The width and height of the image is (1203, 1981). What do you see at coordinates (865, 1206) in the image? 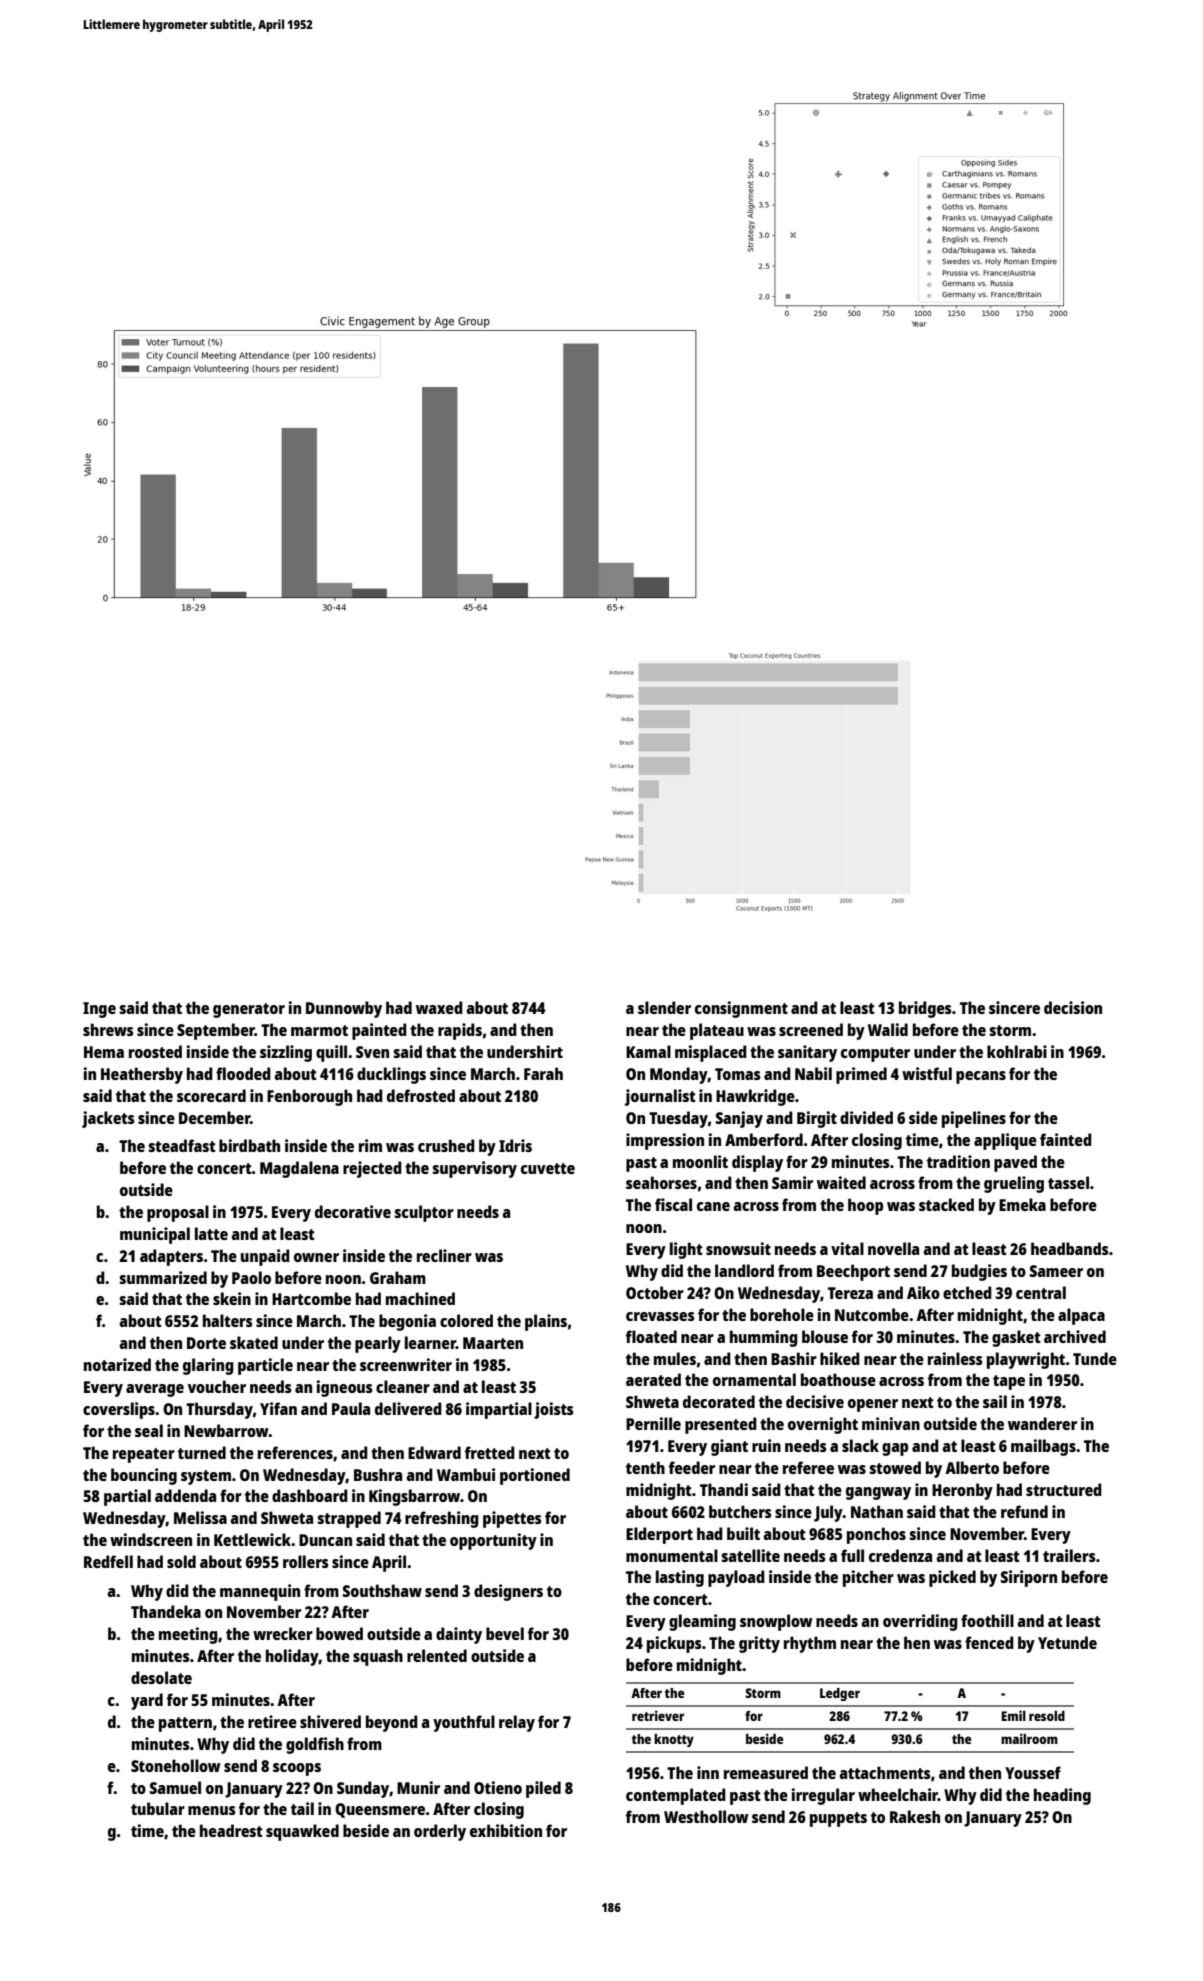
I see `hoop` at bounding box center [865, 1206].
